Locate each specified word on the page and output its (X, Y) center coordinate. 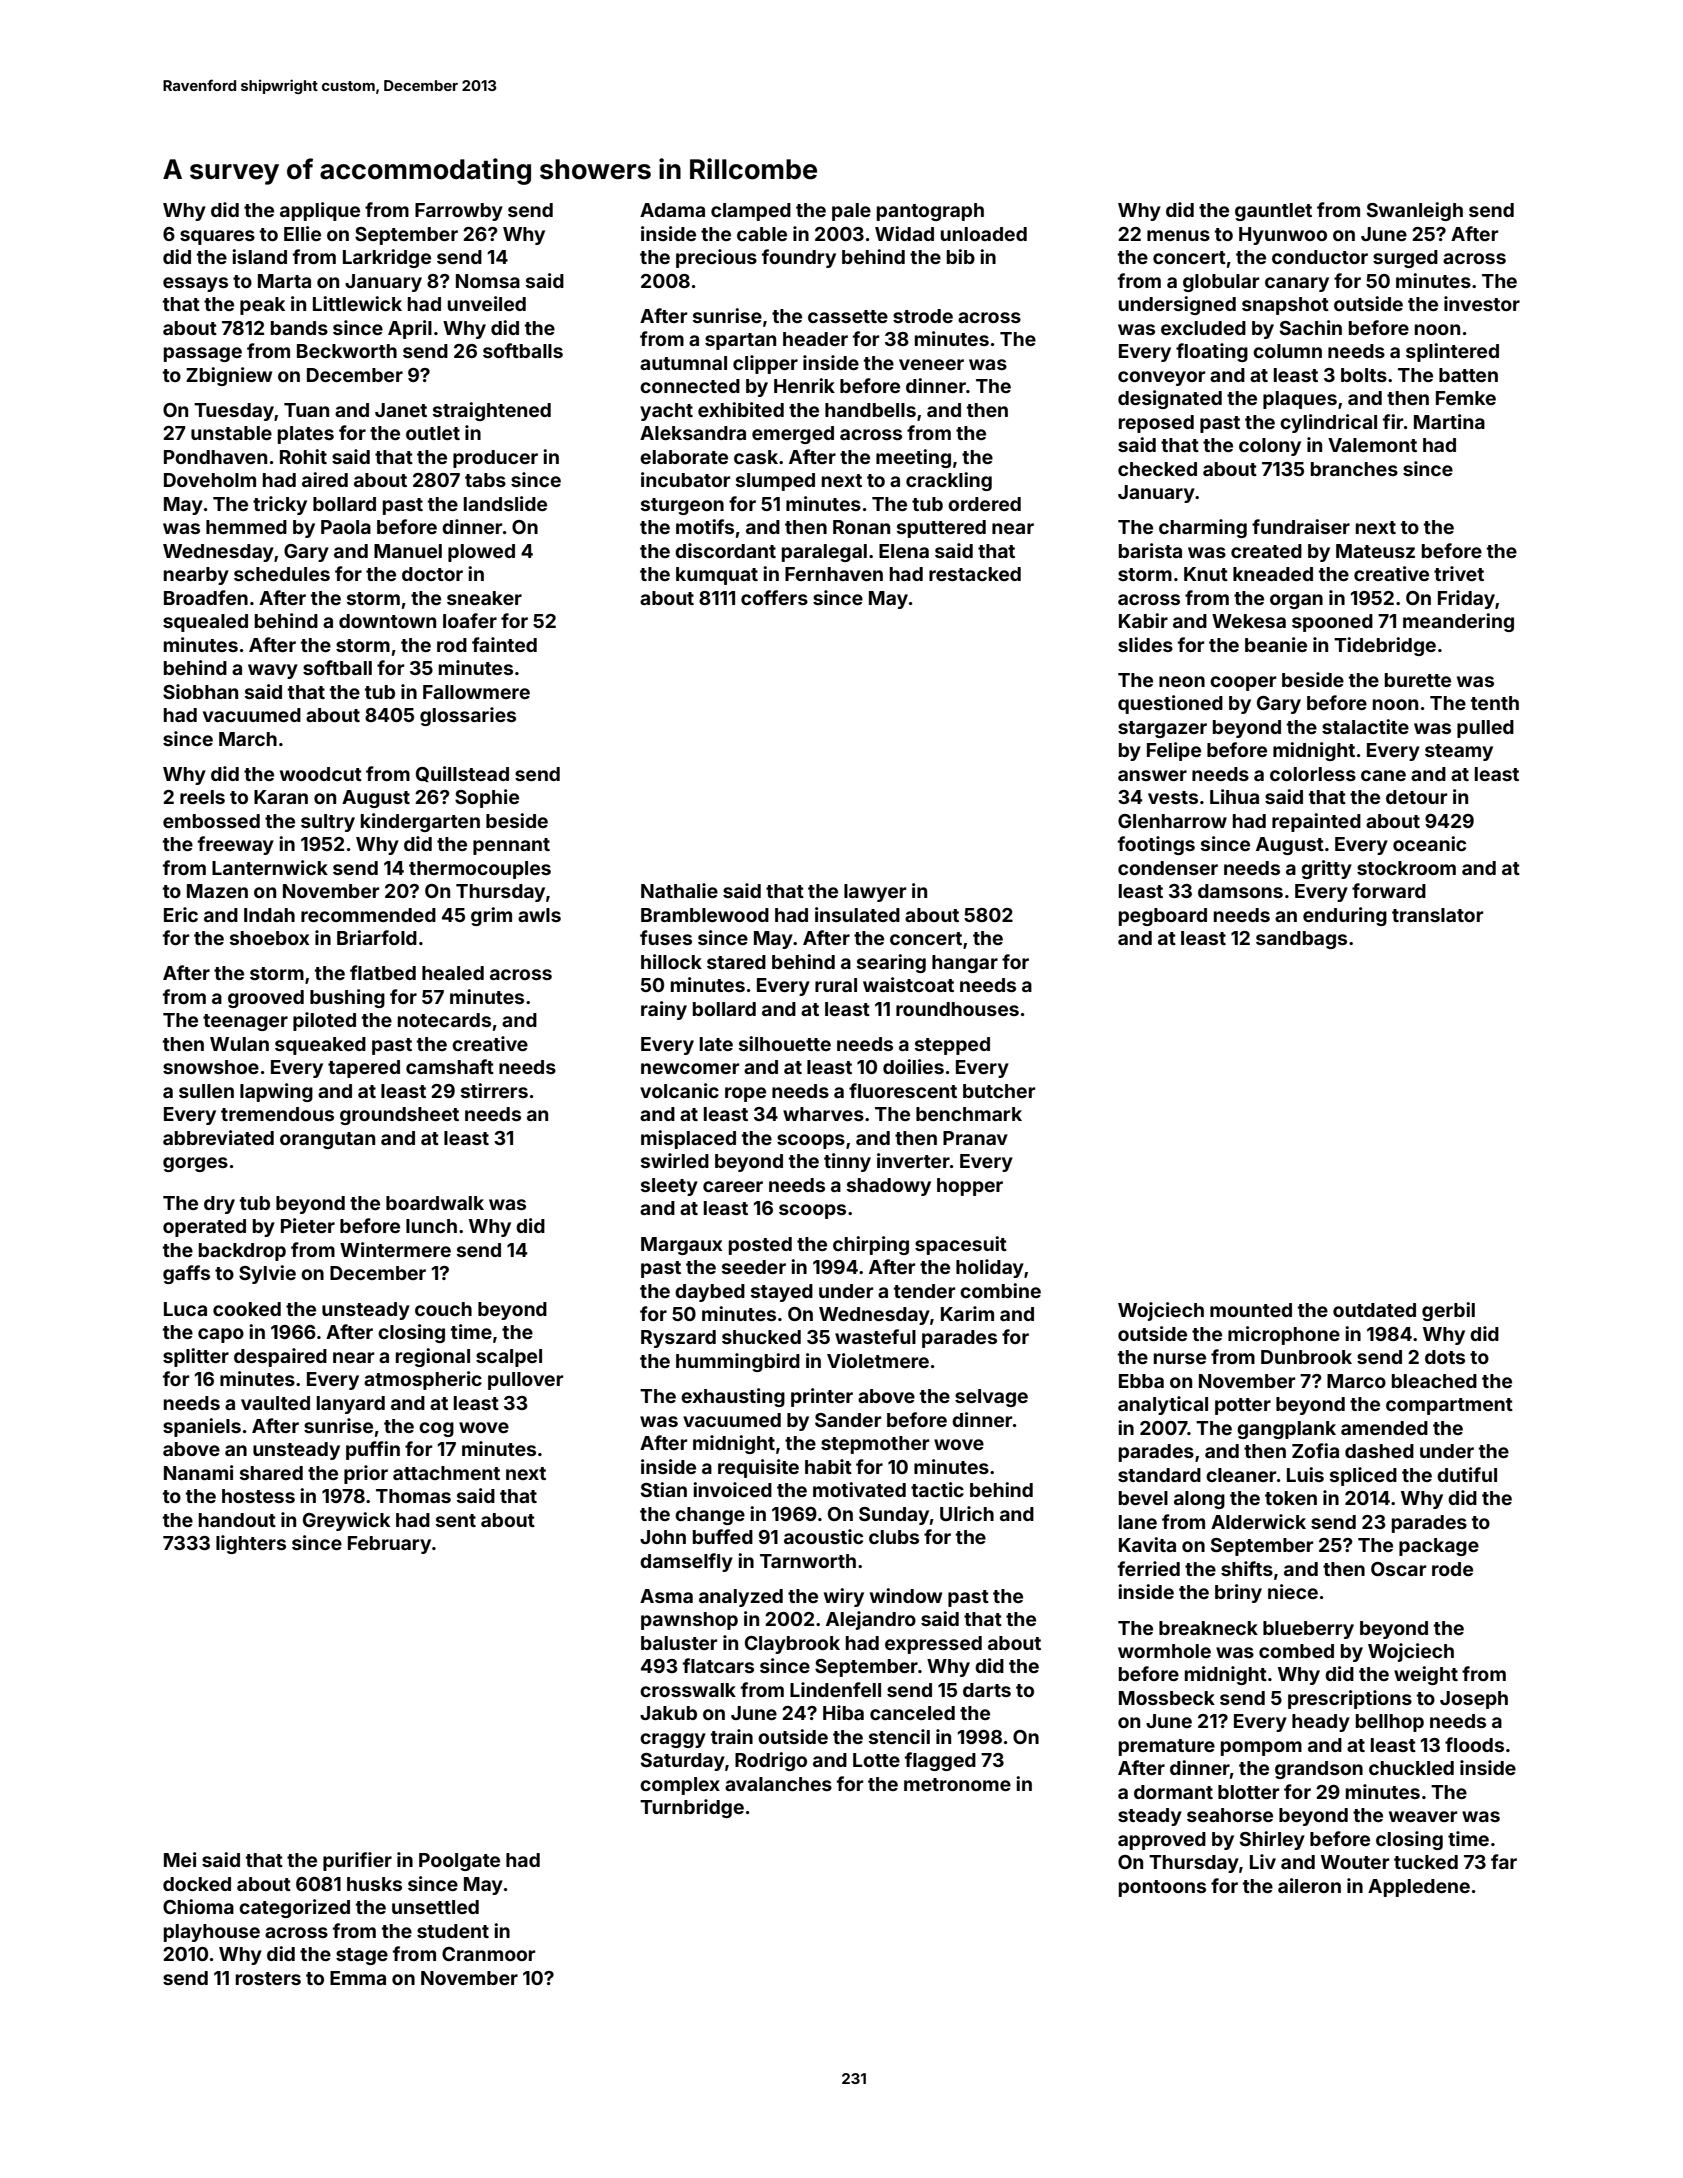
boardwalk (435, 1203)
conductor (1320, 257)
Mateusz (1375, 551)
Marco (1356, 1381)
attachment (446, 1473)
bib (961, 256)
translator (1438, 915)
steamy (1459, 752)
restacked (975, 574)
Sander (848, 1420)
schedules (282, 574)
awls (539, 915)
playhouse (212, 1933)
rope (745, 1094)
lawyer (875, 893)
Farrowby (459, 212)
